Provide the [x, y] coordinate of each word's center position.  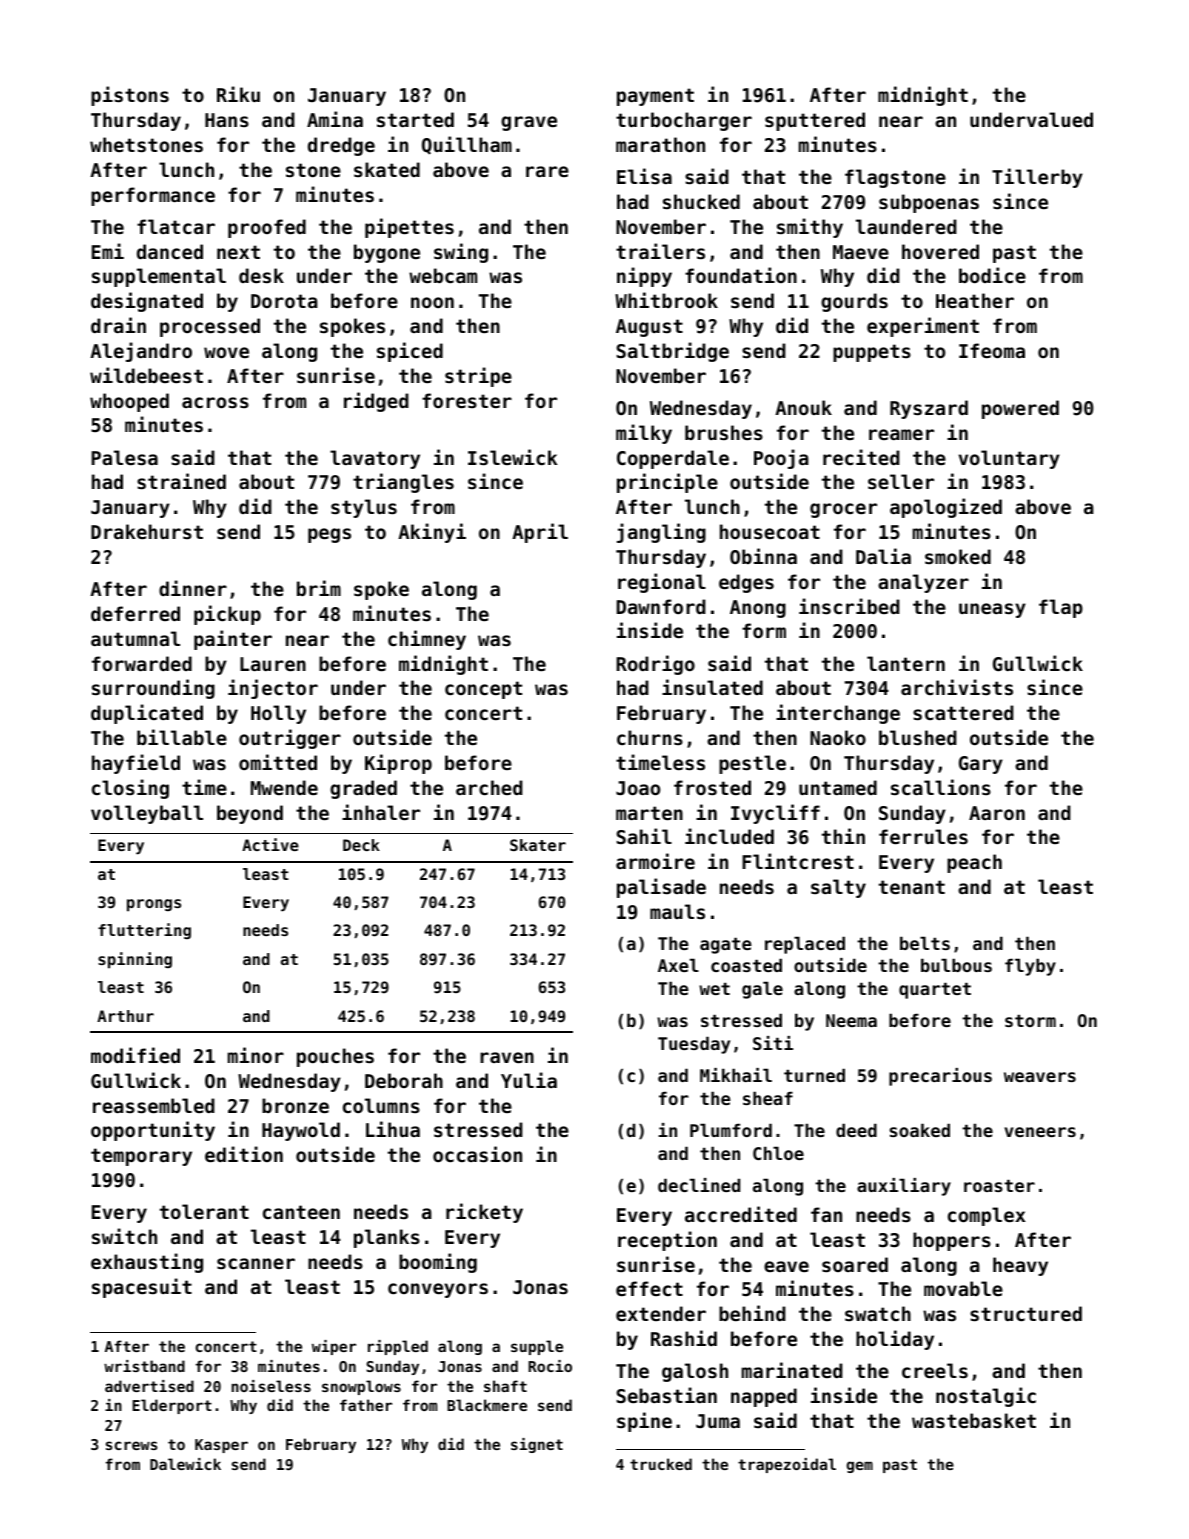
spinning [135, 960]
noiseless [271, 1386]
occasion [477, 1154]
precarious [940, 1077]
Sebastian [666, 1395]
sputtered [815, 121]
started [415, 119]
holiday [895, 1340]
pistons [130, 96]
